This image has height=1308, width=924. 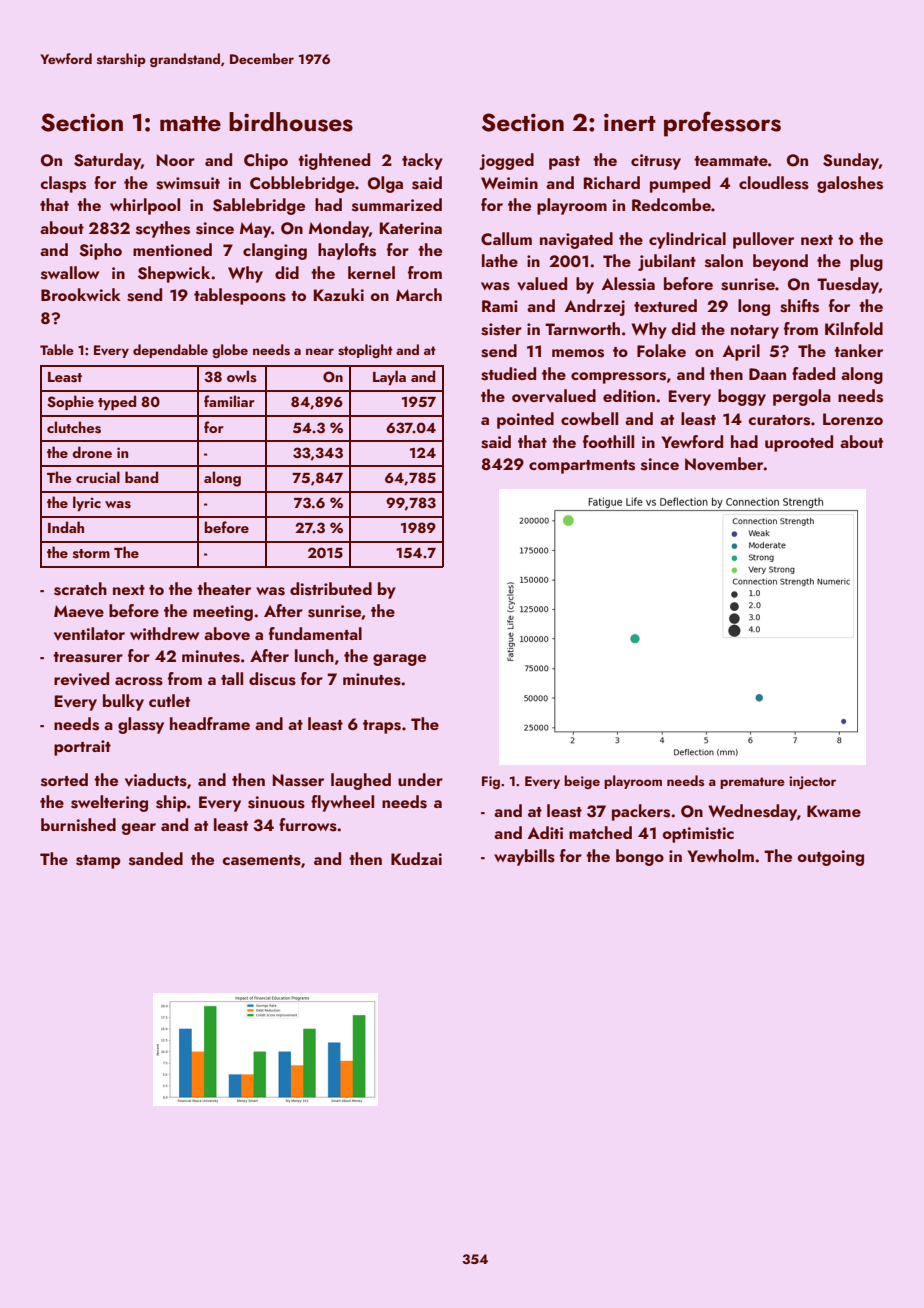 What do you see at coordinates (630, 122) in the image?
I see `inert` at bounding box center [630, 122].
